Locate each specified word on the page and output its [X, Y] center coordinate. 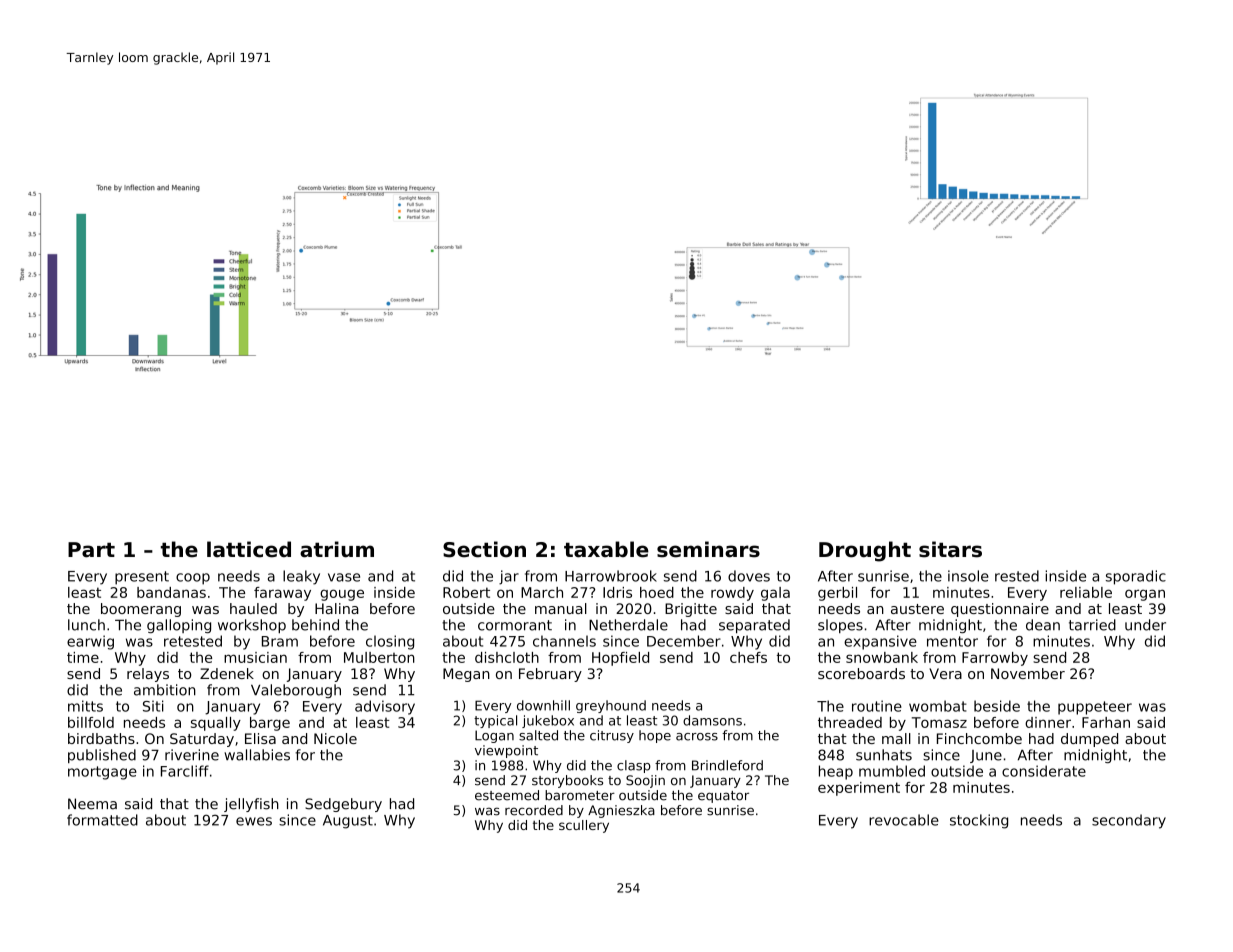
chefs [748, 657]
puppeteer [1095, 708]
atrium [337, 549]
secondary [1129, 821]
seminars [708, 549]
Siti [153, 706]
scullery [584, 826]
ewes [254, 821]
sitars [950, 549]
